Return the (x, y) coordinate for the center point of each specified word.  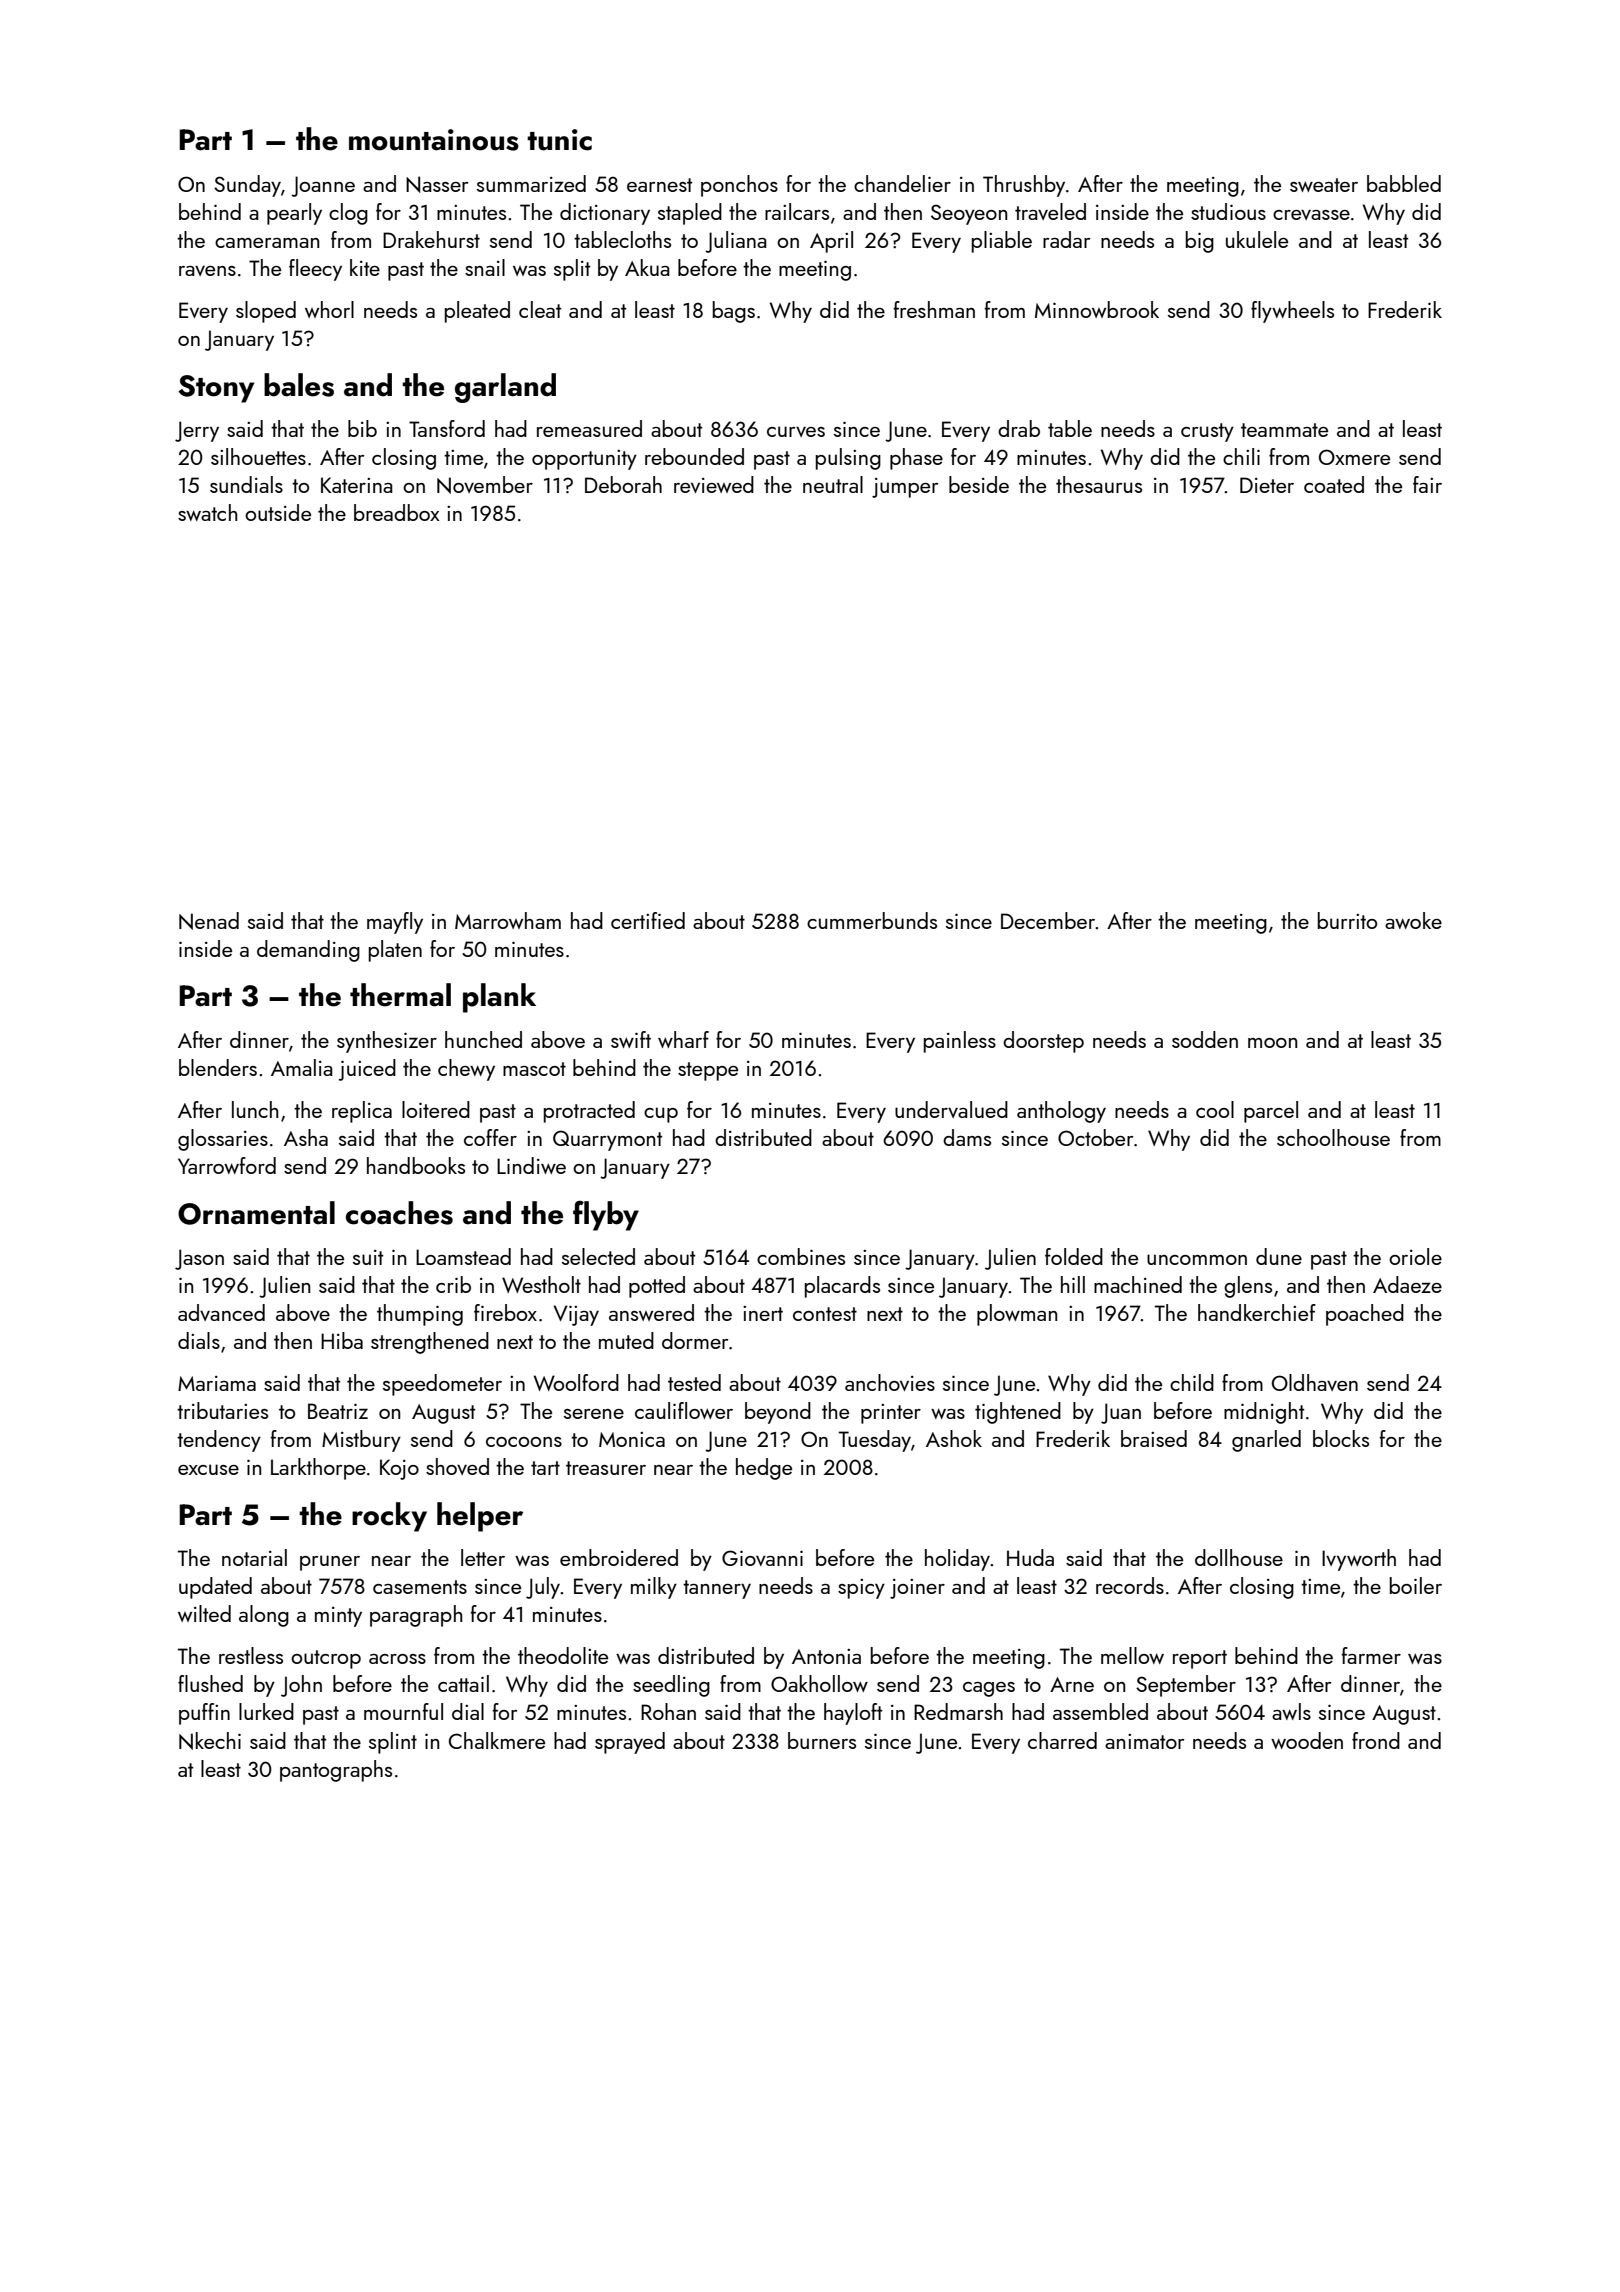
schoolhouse (1333, 1137)
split (572, 270)
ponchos (739, 186)
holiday (957, 1560)
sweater (1324, 185)
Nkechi (210, 1741)
